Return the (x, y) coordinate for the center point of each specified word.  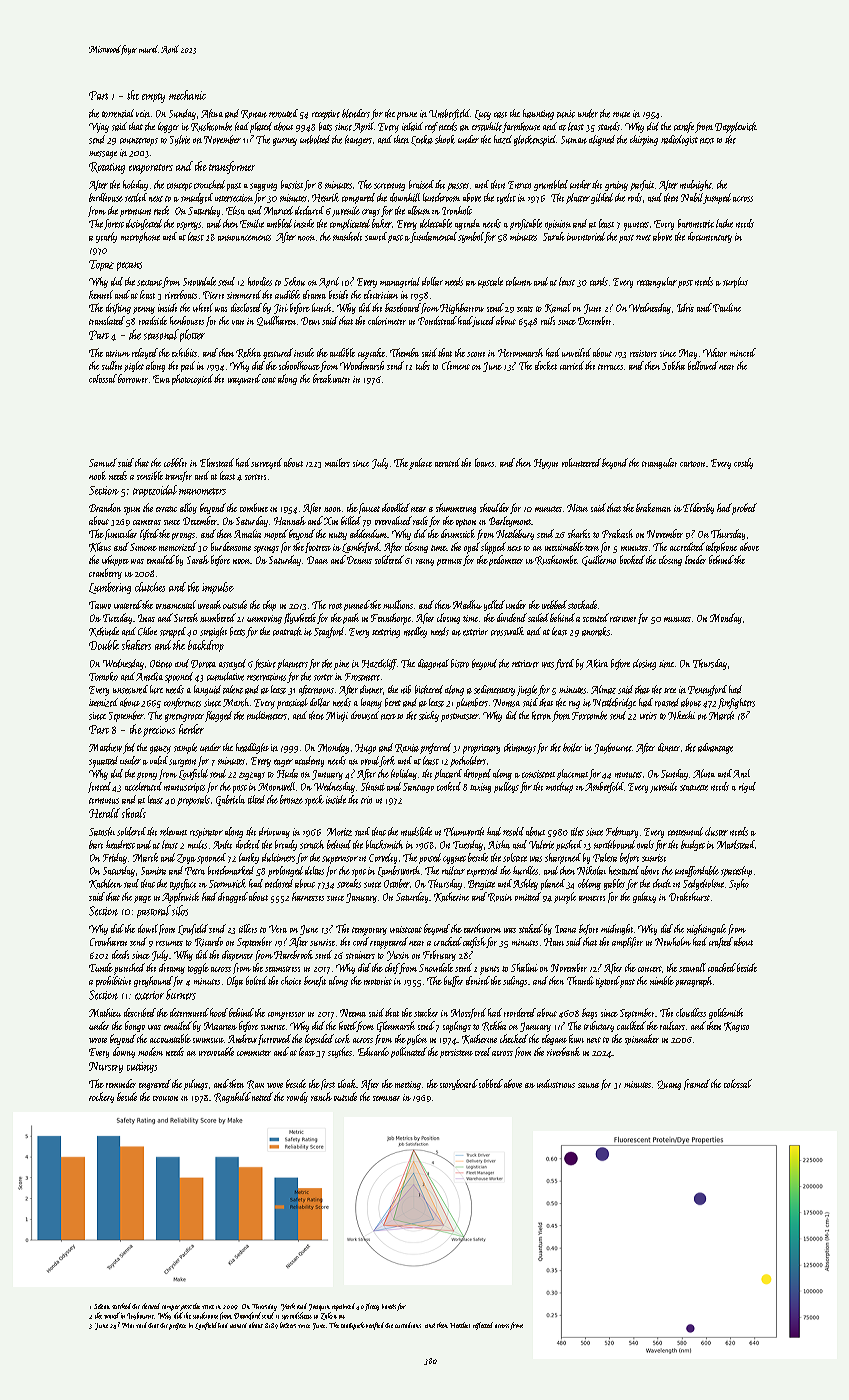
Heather (460, 1325)
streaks (349, 883)
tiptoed (608, 982)
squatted (103, 762)
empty (153, 98)
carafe (684, 127)
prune (407, 116)
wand (112, 1315)
